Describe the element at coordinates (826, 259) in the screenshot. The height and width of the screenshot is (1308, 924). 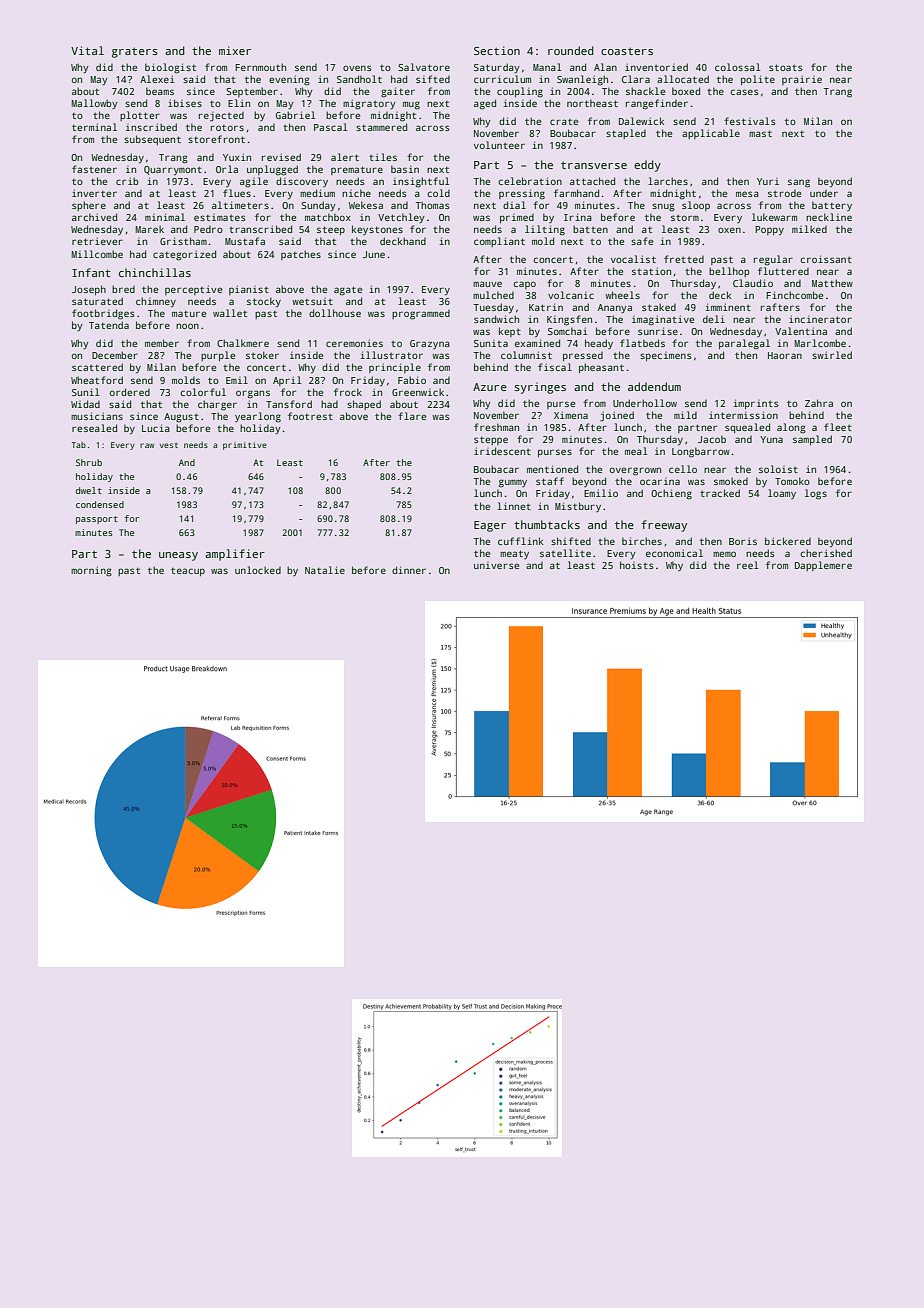
I see `croissant` at that location.
